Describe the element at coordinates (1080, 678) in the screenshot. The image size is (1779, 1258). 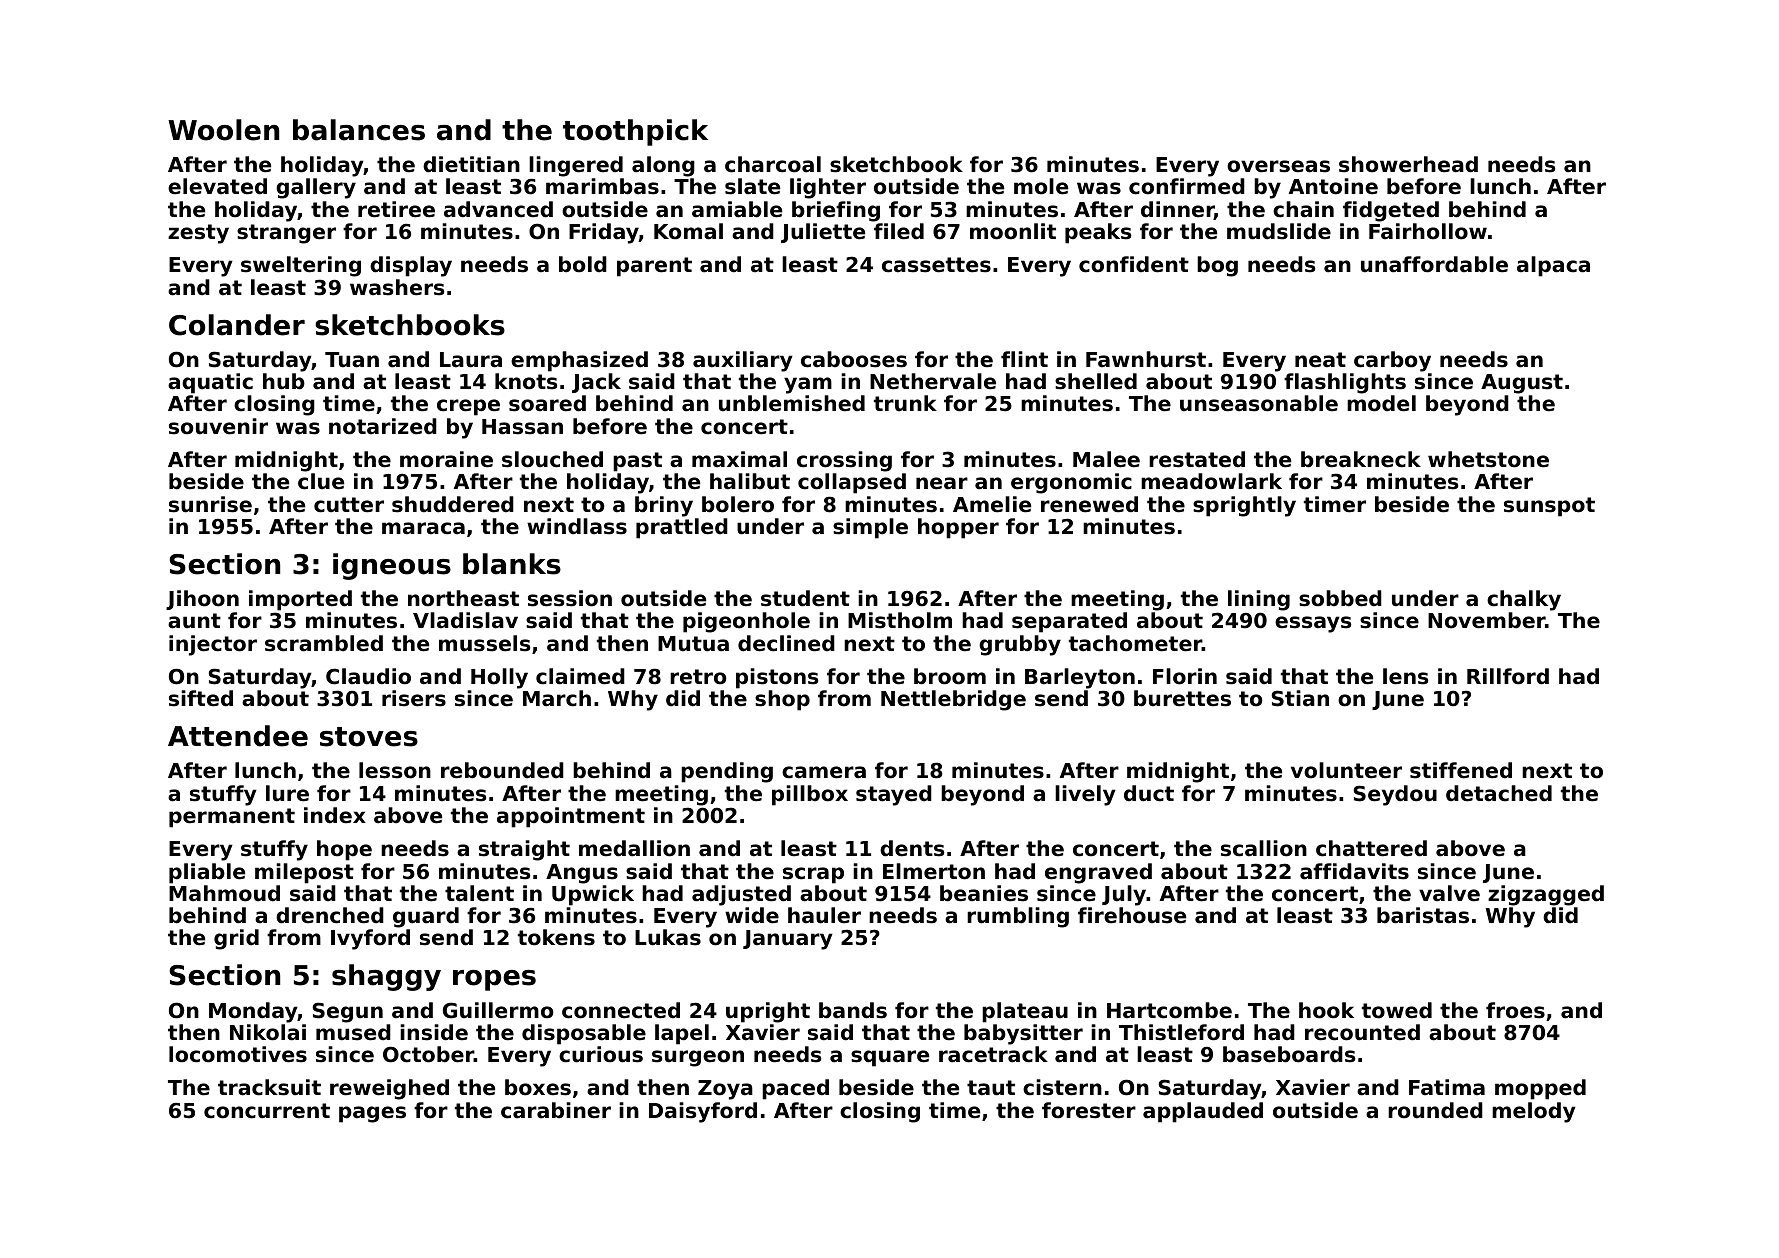
I see `Barleyton` at that location.
